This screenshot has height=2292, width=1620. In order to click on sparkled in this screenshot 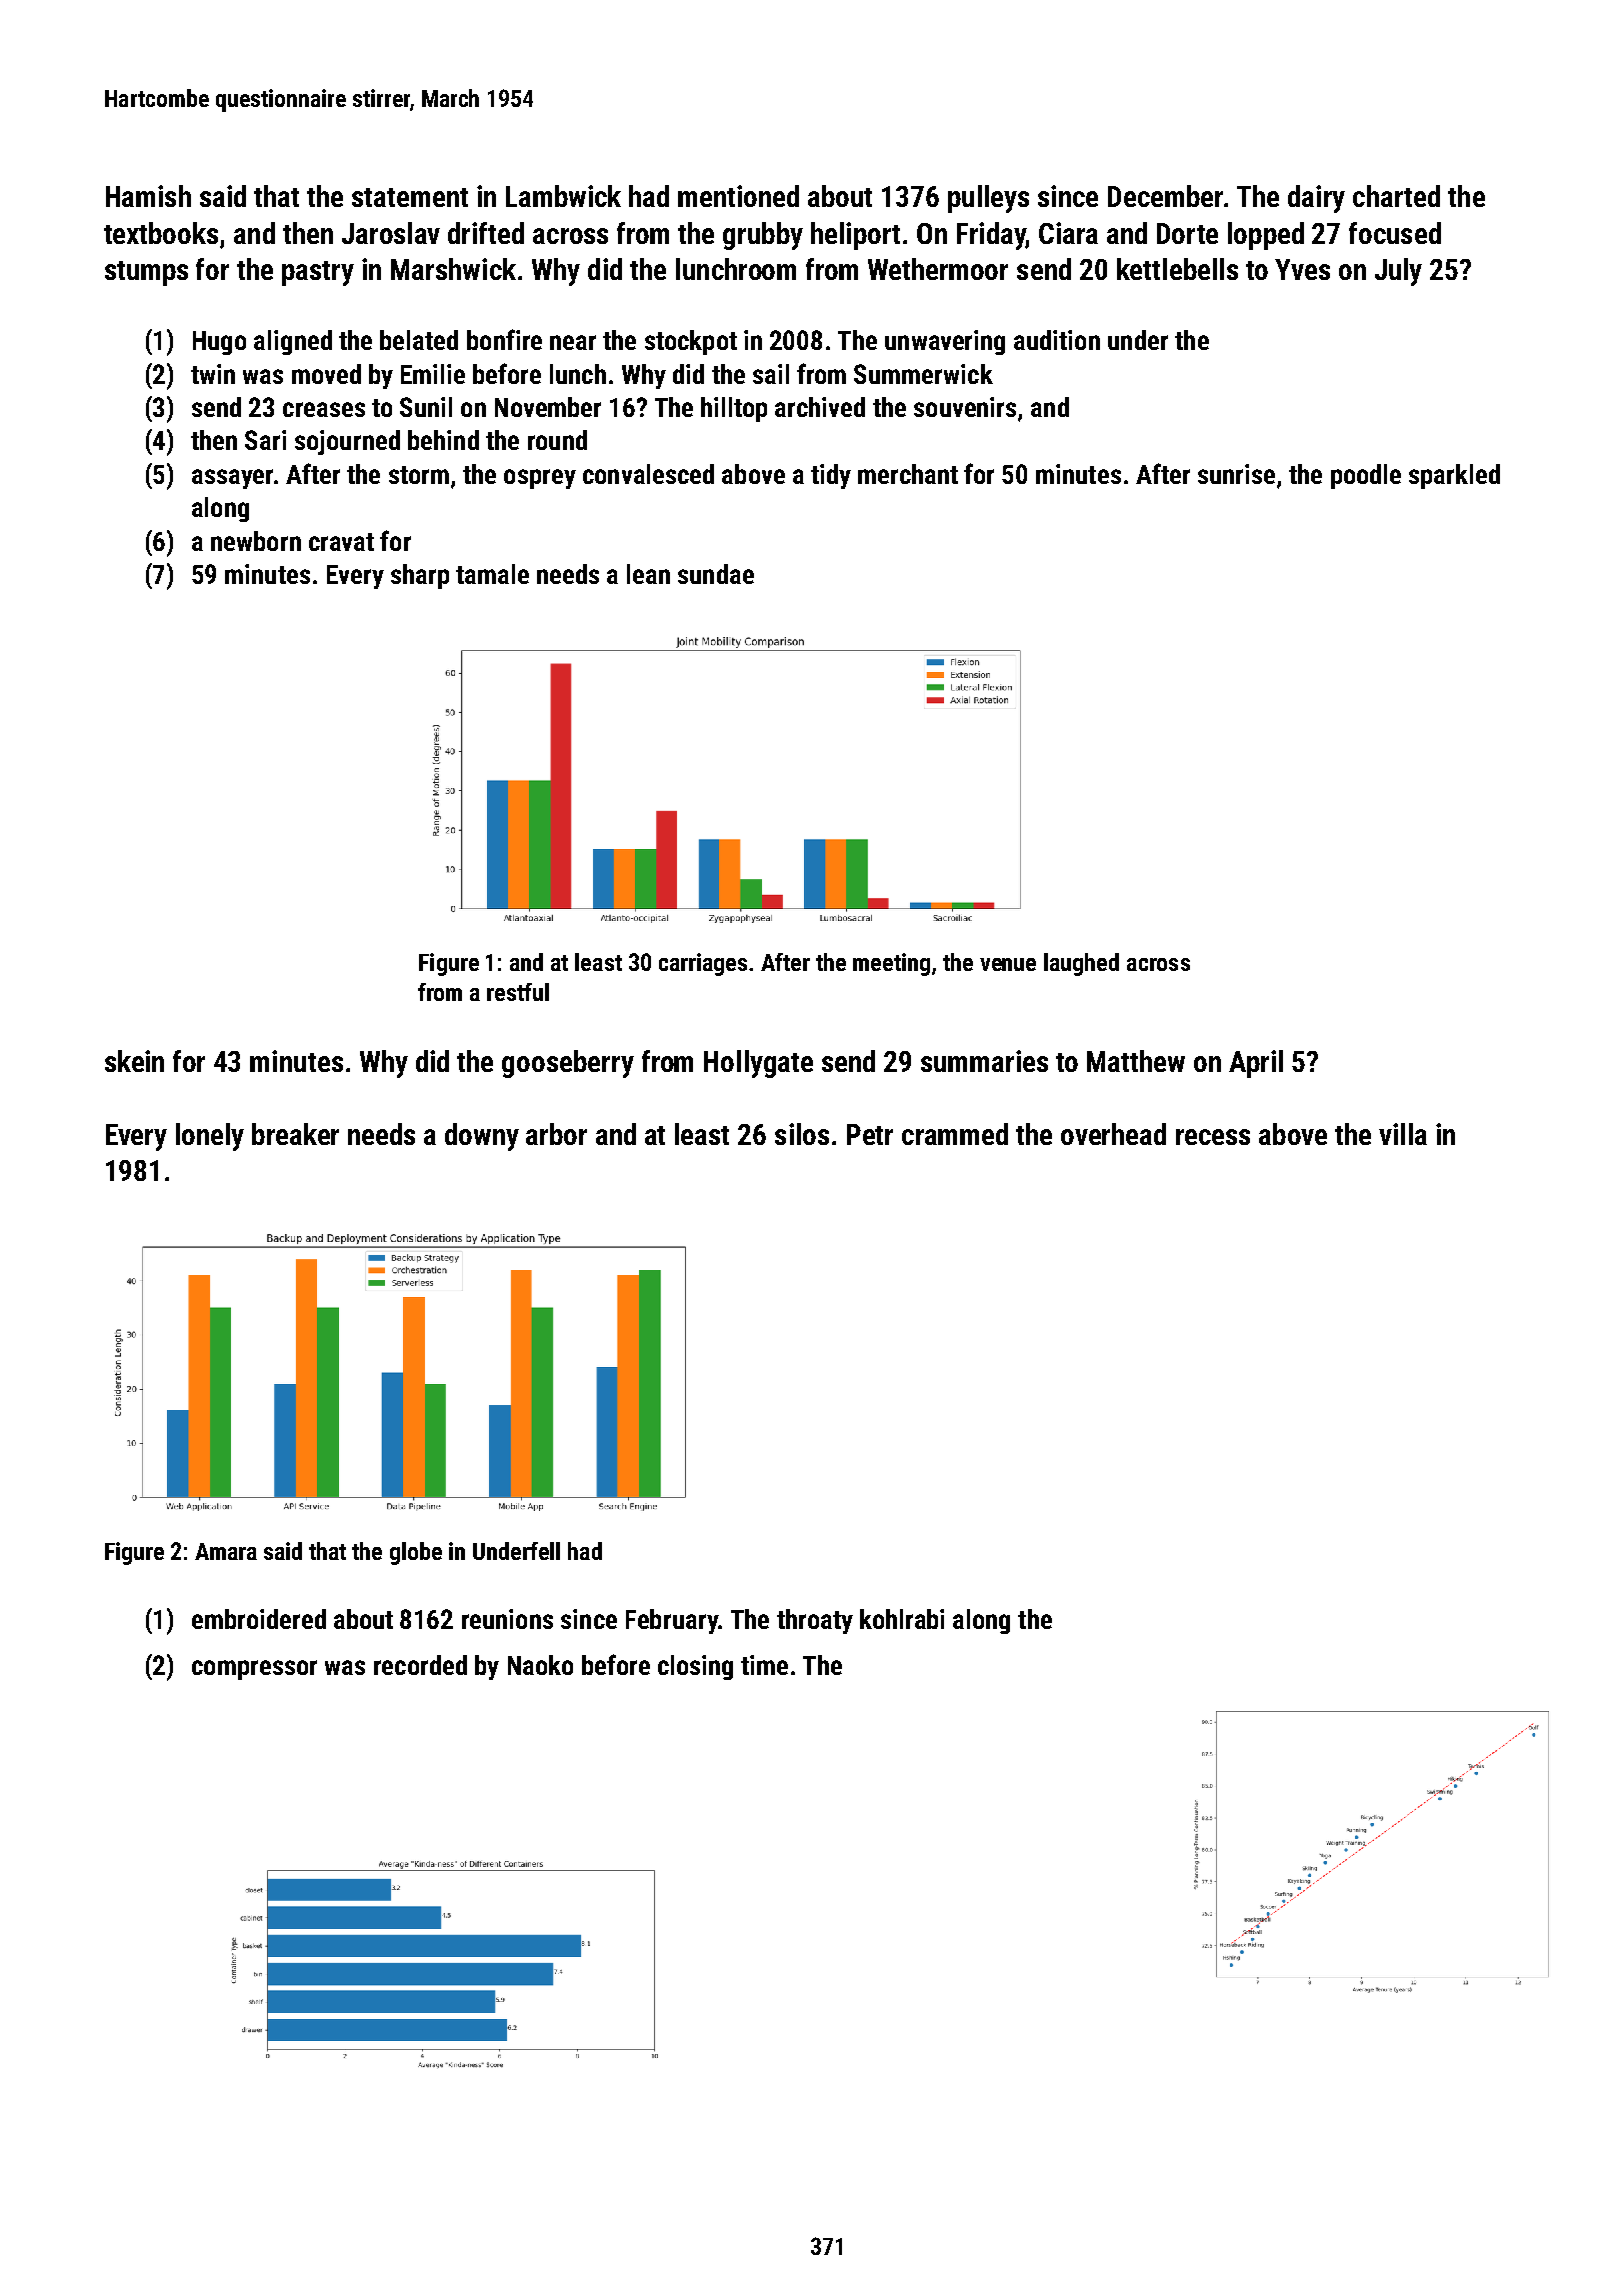, I will do `click(1454, 476)`.
